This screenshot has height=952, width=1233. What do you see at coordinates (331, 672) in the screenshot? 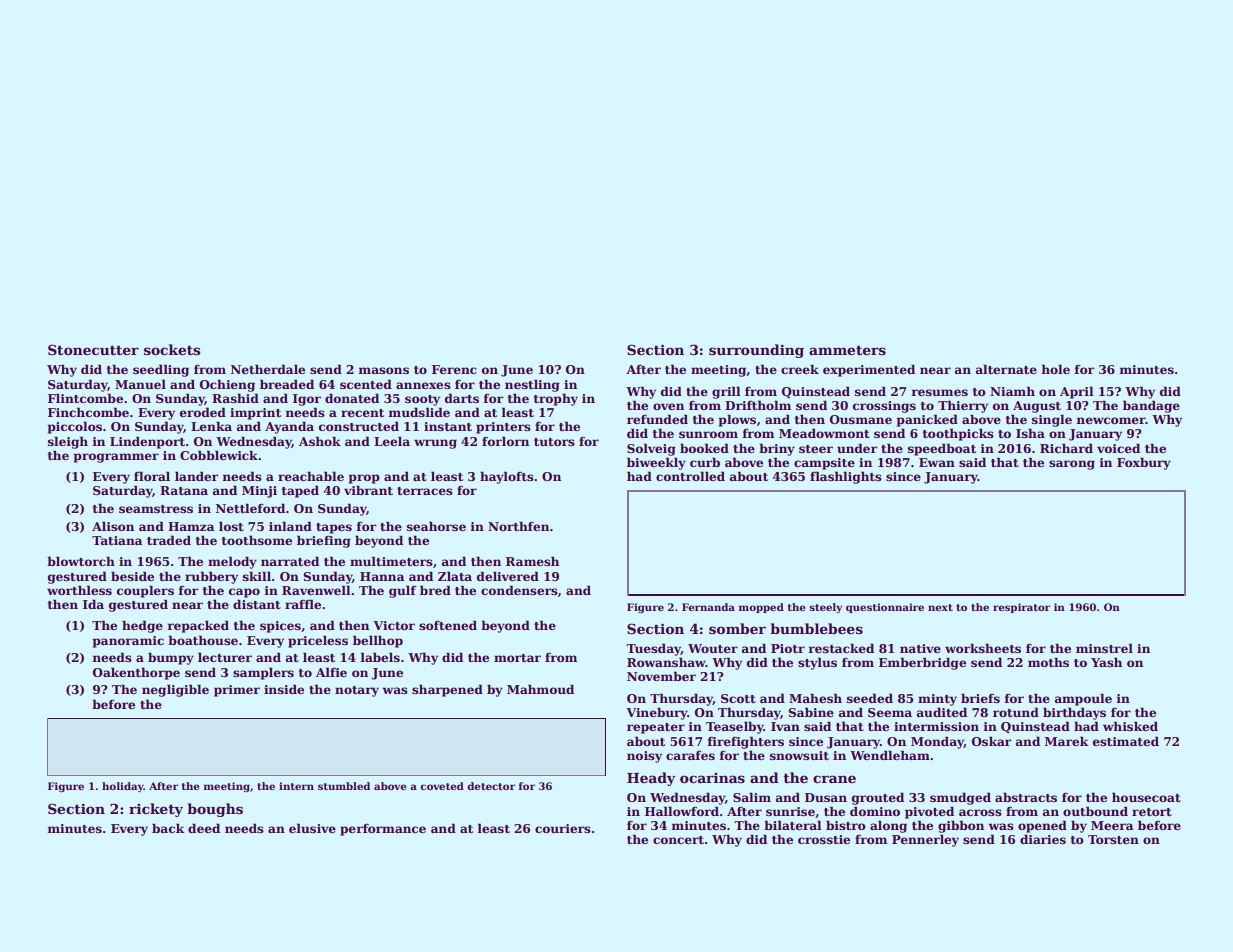
I see `Alfie` at bounding box center [331, 672].
